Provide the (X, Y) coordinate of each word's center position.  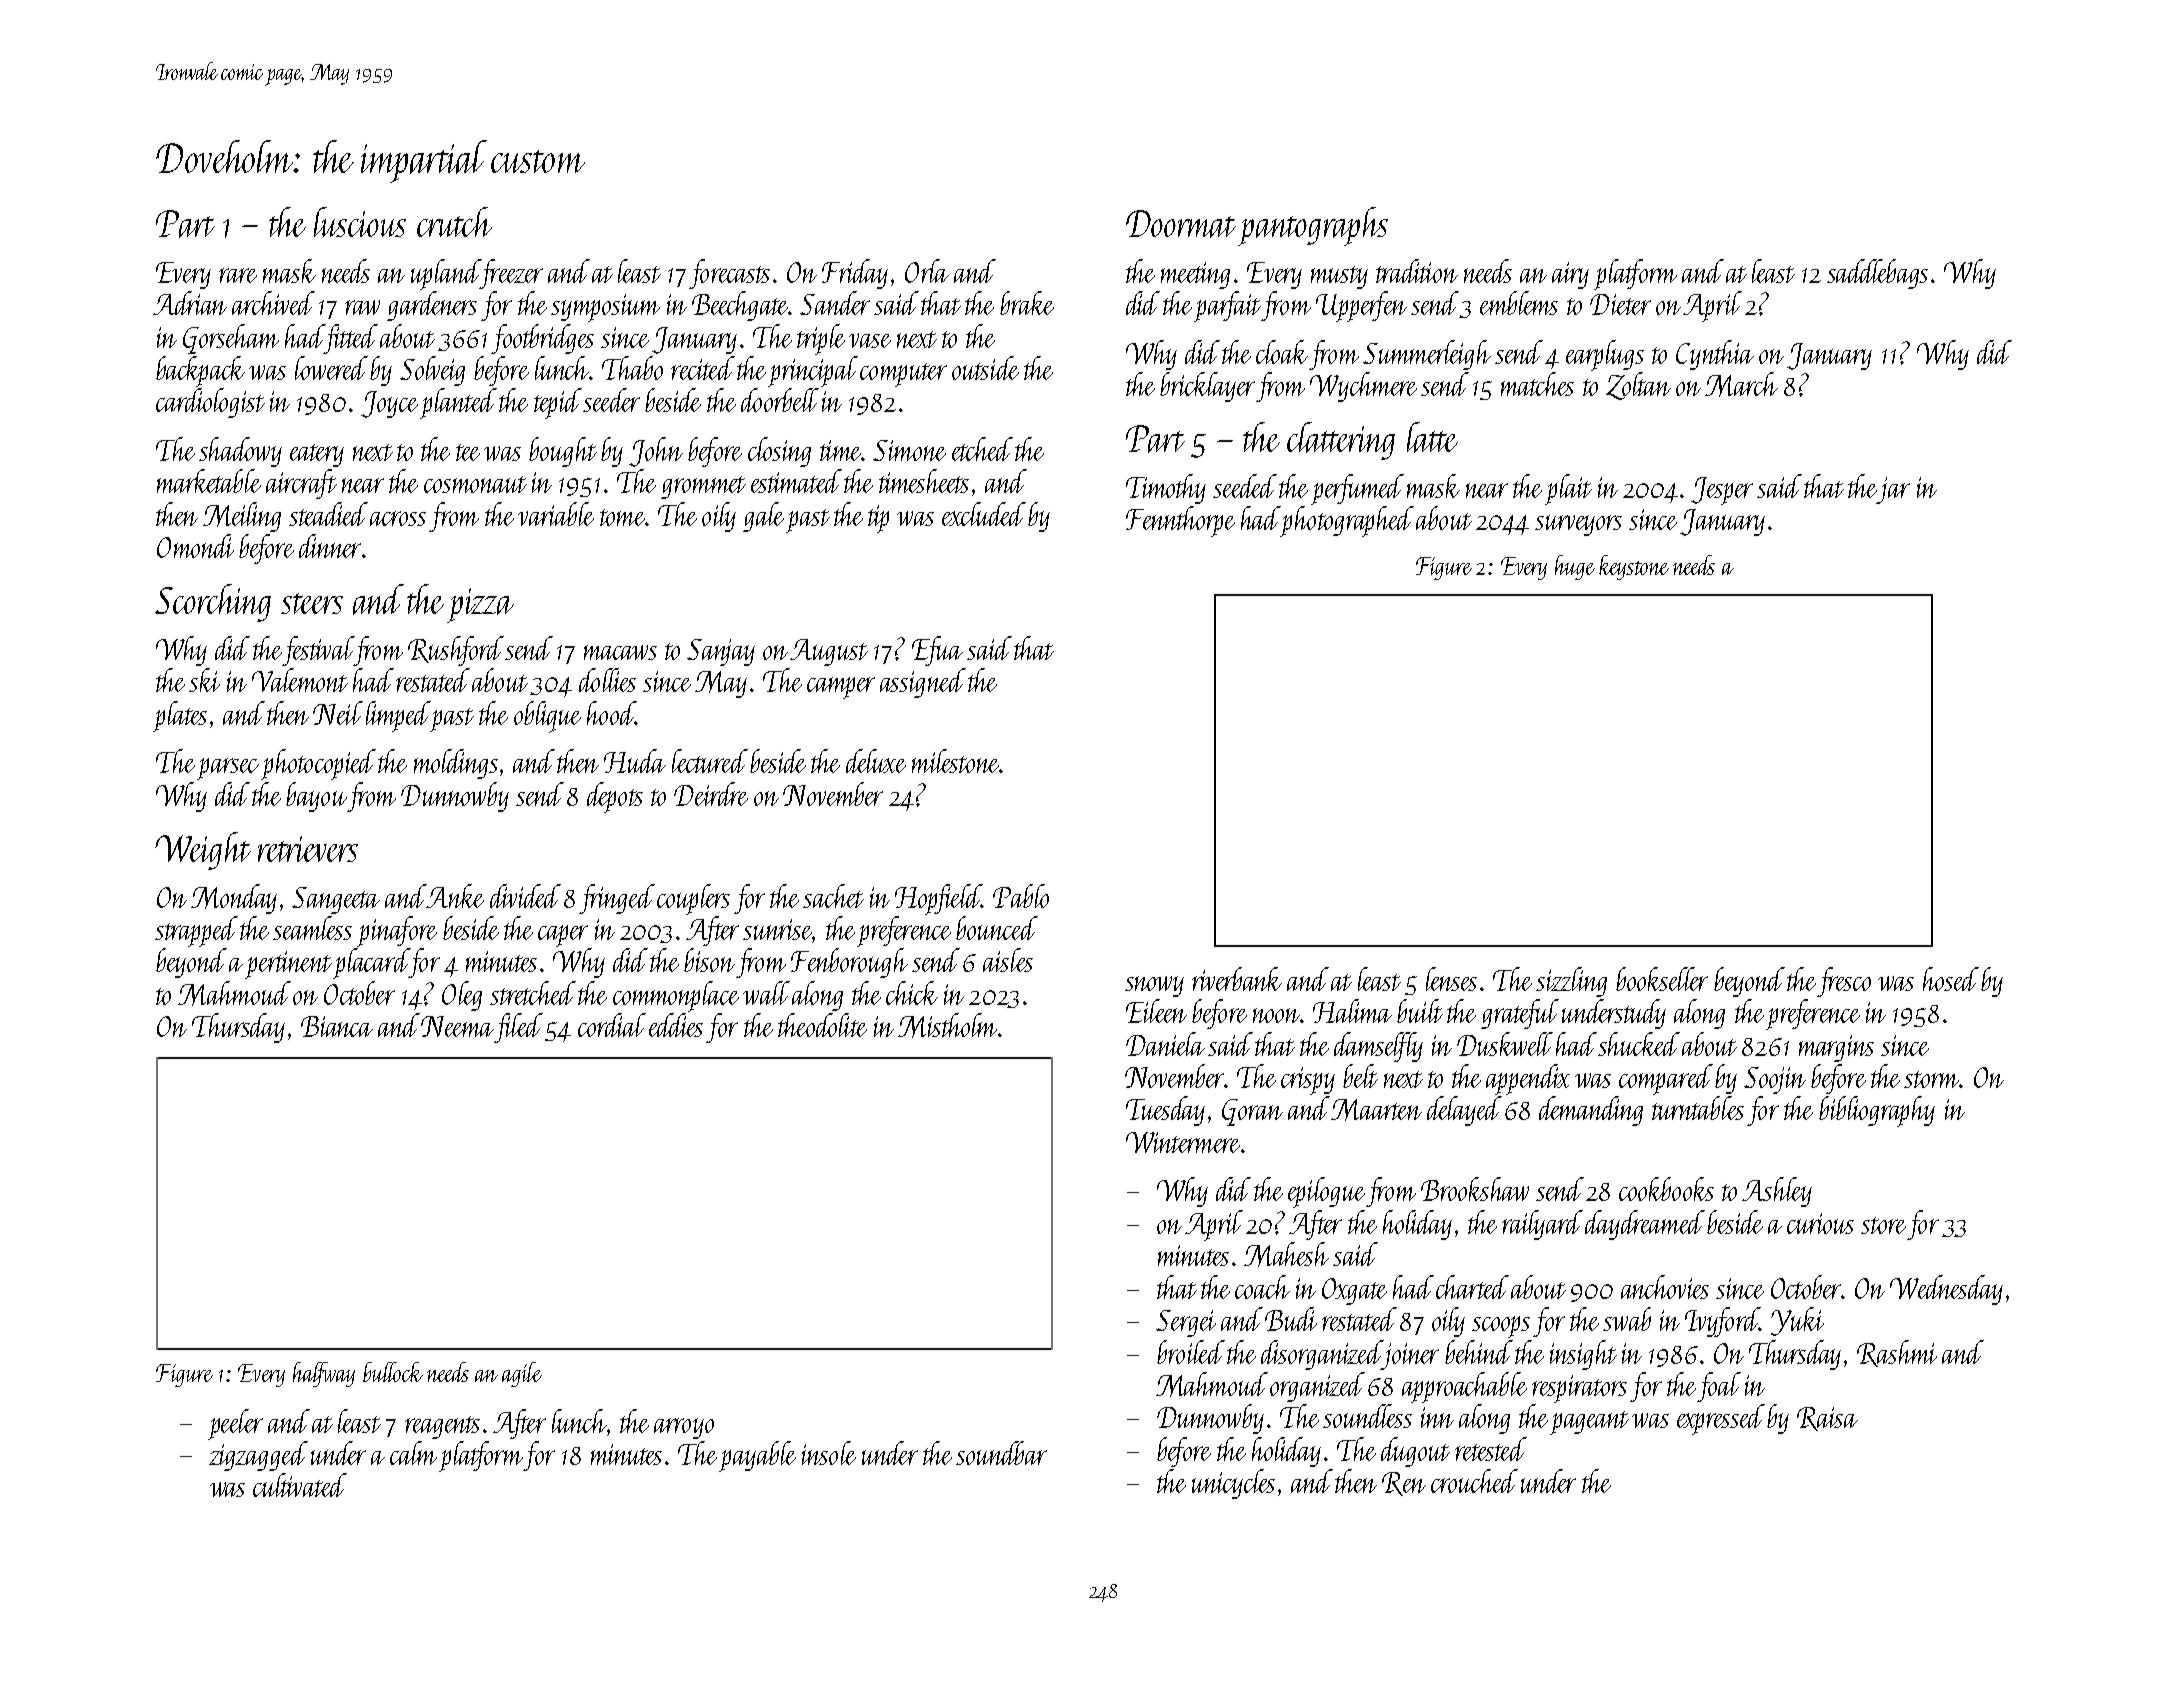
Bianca (337, 1026)
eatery (317, 455)
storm (1932, 1079)
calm (413, 1453)
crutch (454, 222)
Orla (927, 271)
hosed (1951, 979)
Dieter (1620, 304)
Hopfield (938, 899)
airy (1570, 275)
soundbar (1001, 1453)
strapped (196, 931)
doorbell (780, 400)
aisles (1008, 960)
